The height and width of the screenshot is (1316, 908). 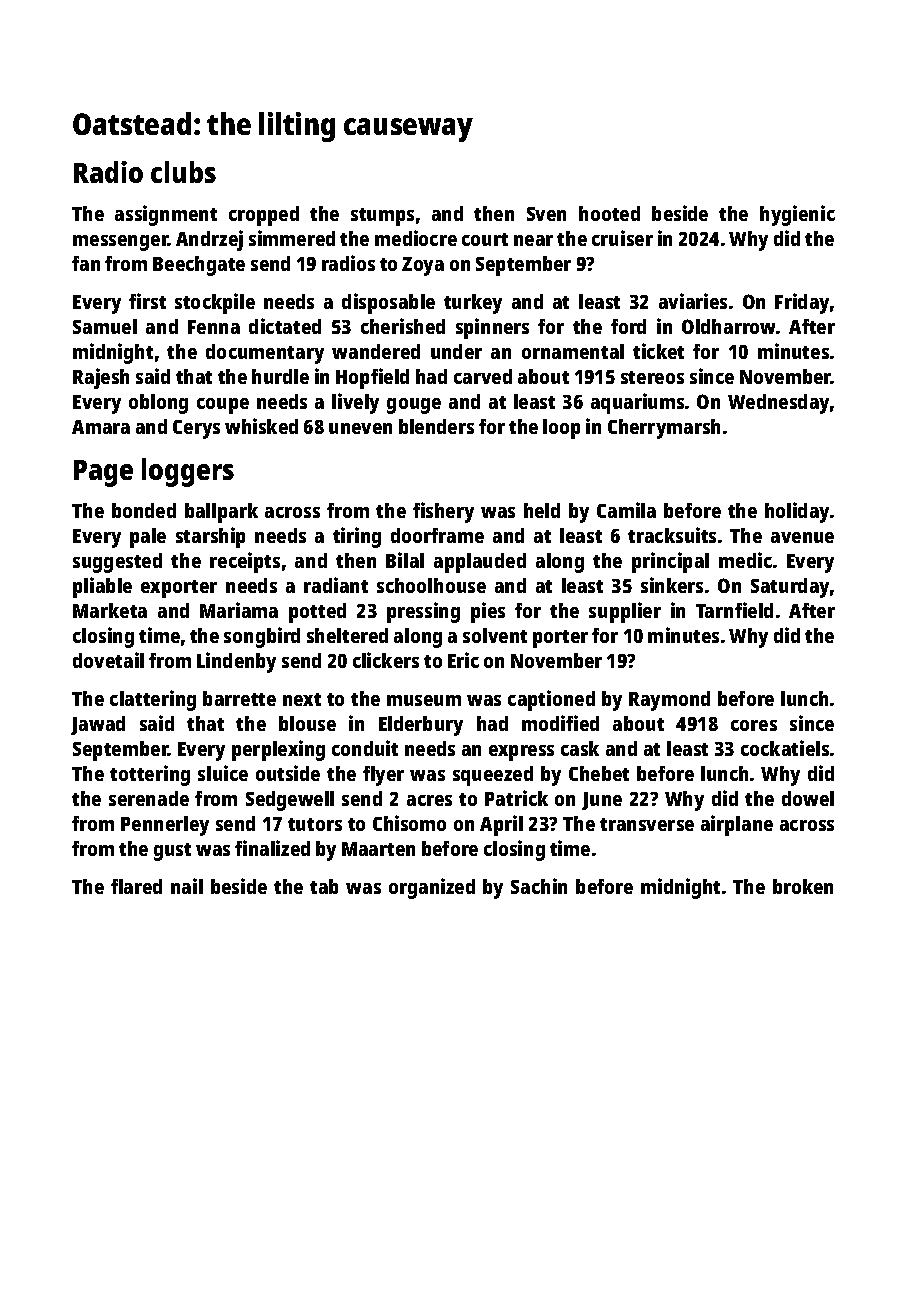 I want to click on loggers, so click(x=188, y=472).
